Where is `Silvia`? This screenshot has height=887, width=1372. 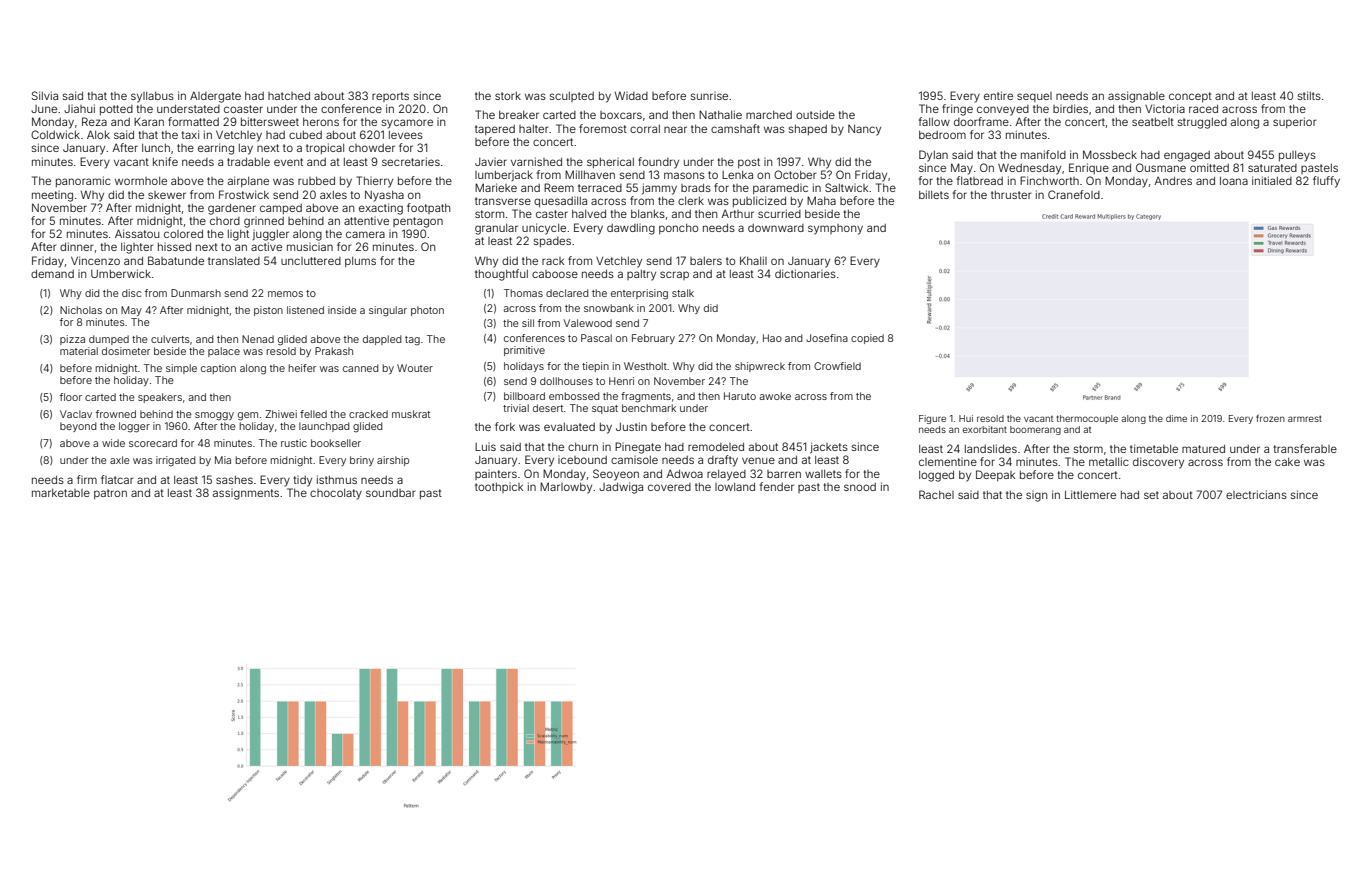 Silvia is located at coordinates (45, 95).
